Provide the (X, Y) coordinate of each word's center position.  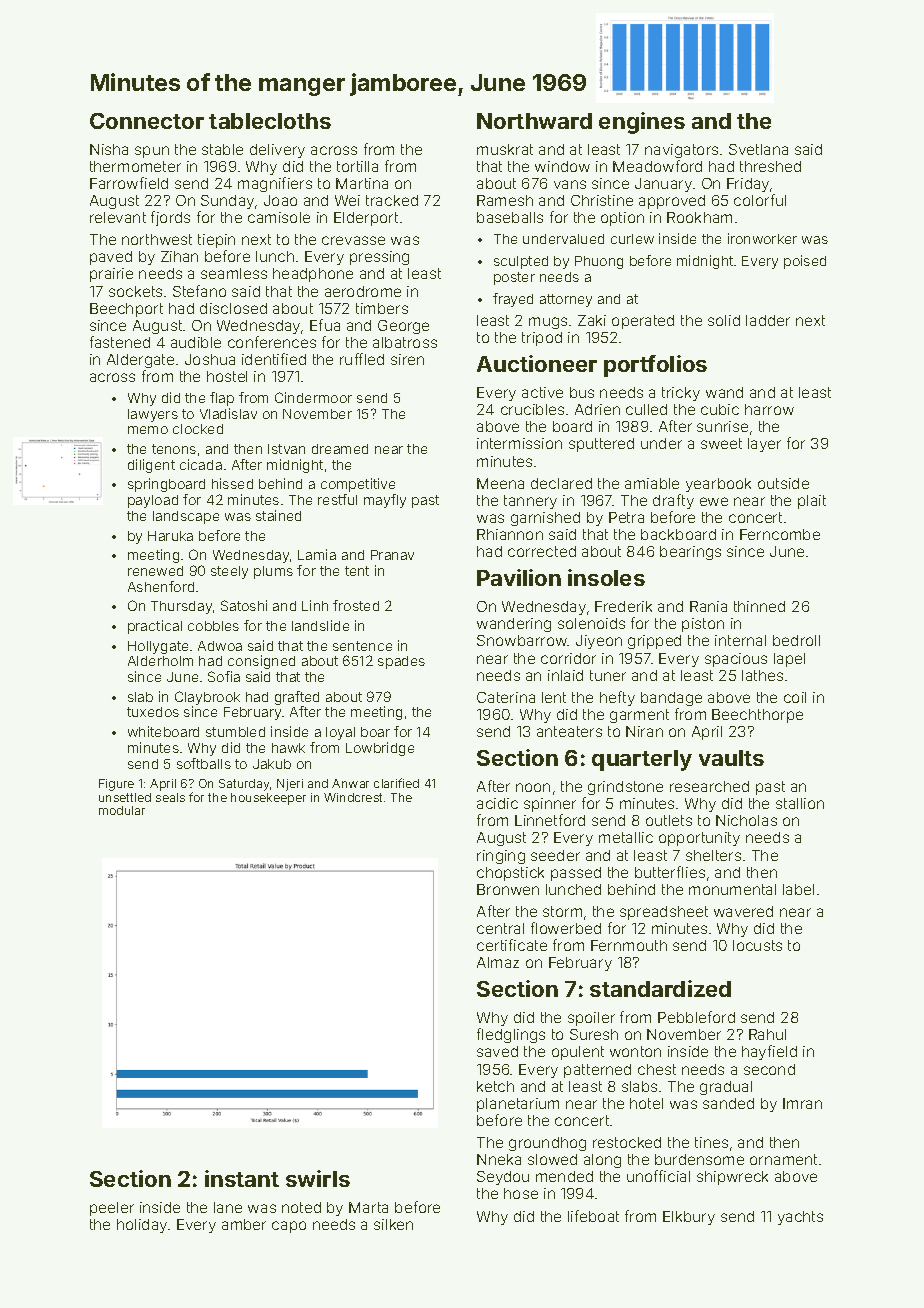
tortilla (357, 166)
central (500, 928)
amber (244, 1224)
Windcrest (353, 797)
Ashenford (161, 586)
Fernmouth (629, 945)
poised (805, 262)
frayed (513, 300)
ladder (768, 320)
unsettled (125, 797)
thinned (759, 606)
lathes (762, 675)
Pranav (392, 555)
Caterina (506, 697)
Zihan (179, 256)
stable (222, 149)
